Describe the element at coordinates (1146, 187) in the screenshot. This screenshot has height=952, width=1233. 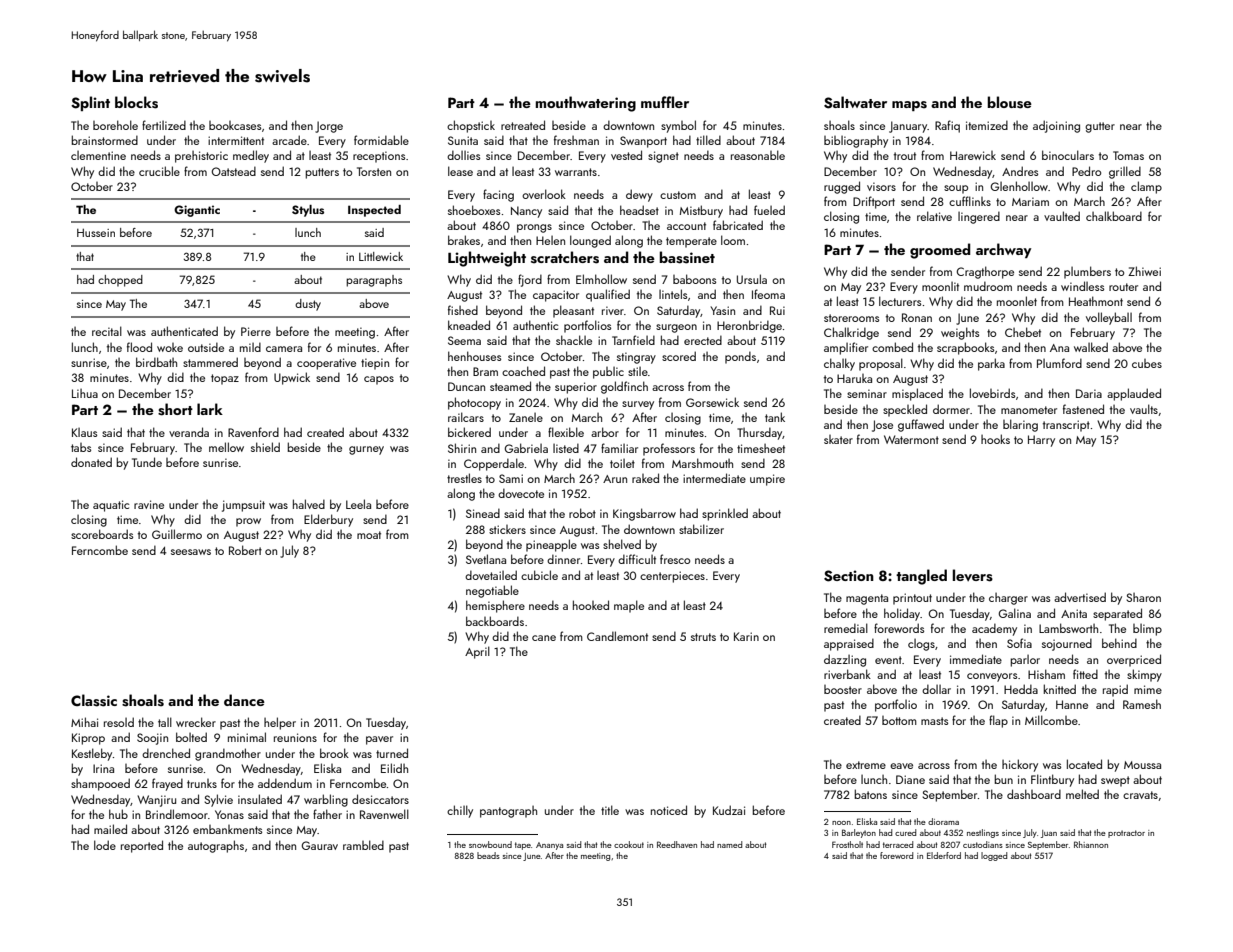
I see `clamp` at that location.
